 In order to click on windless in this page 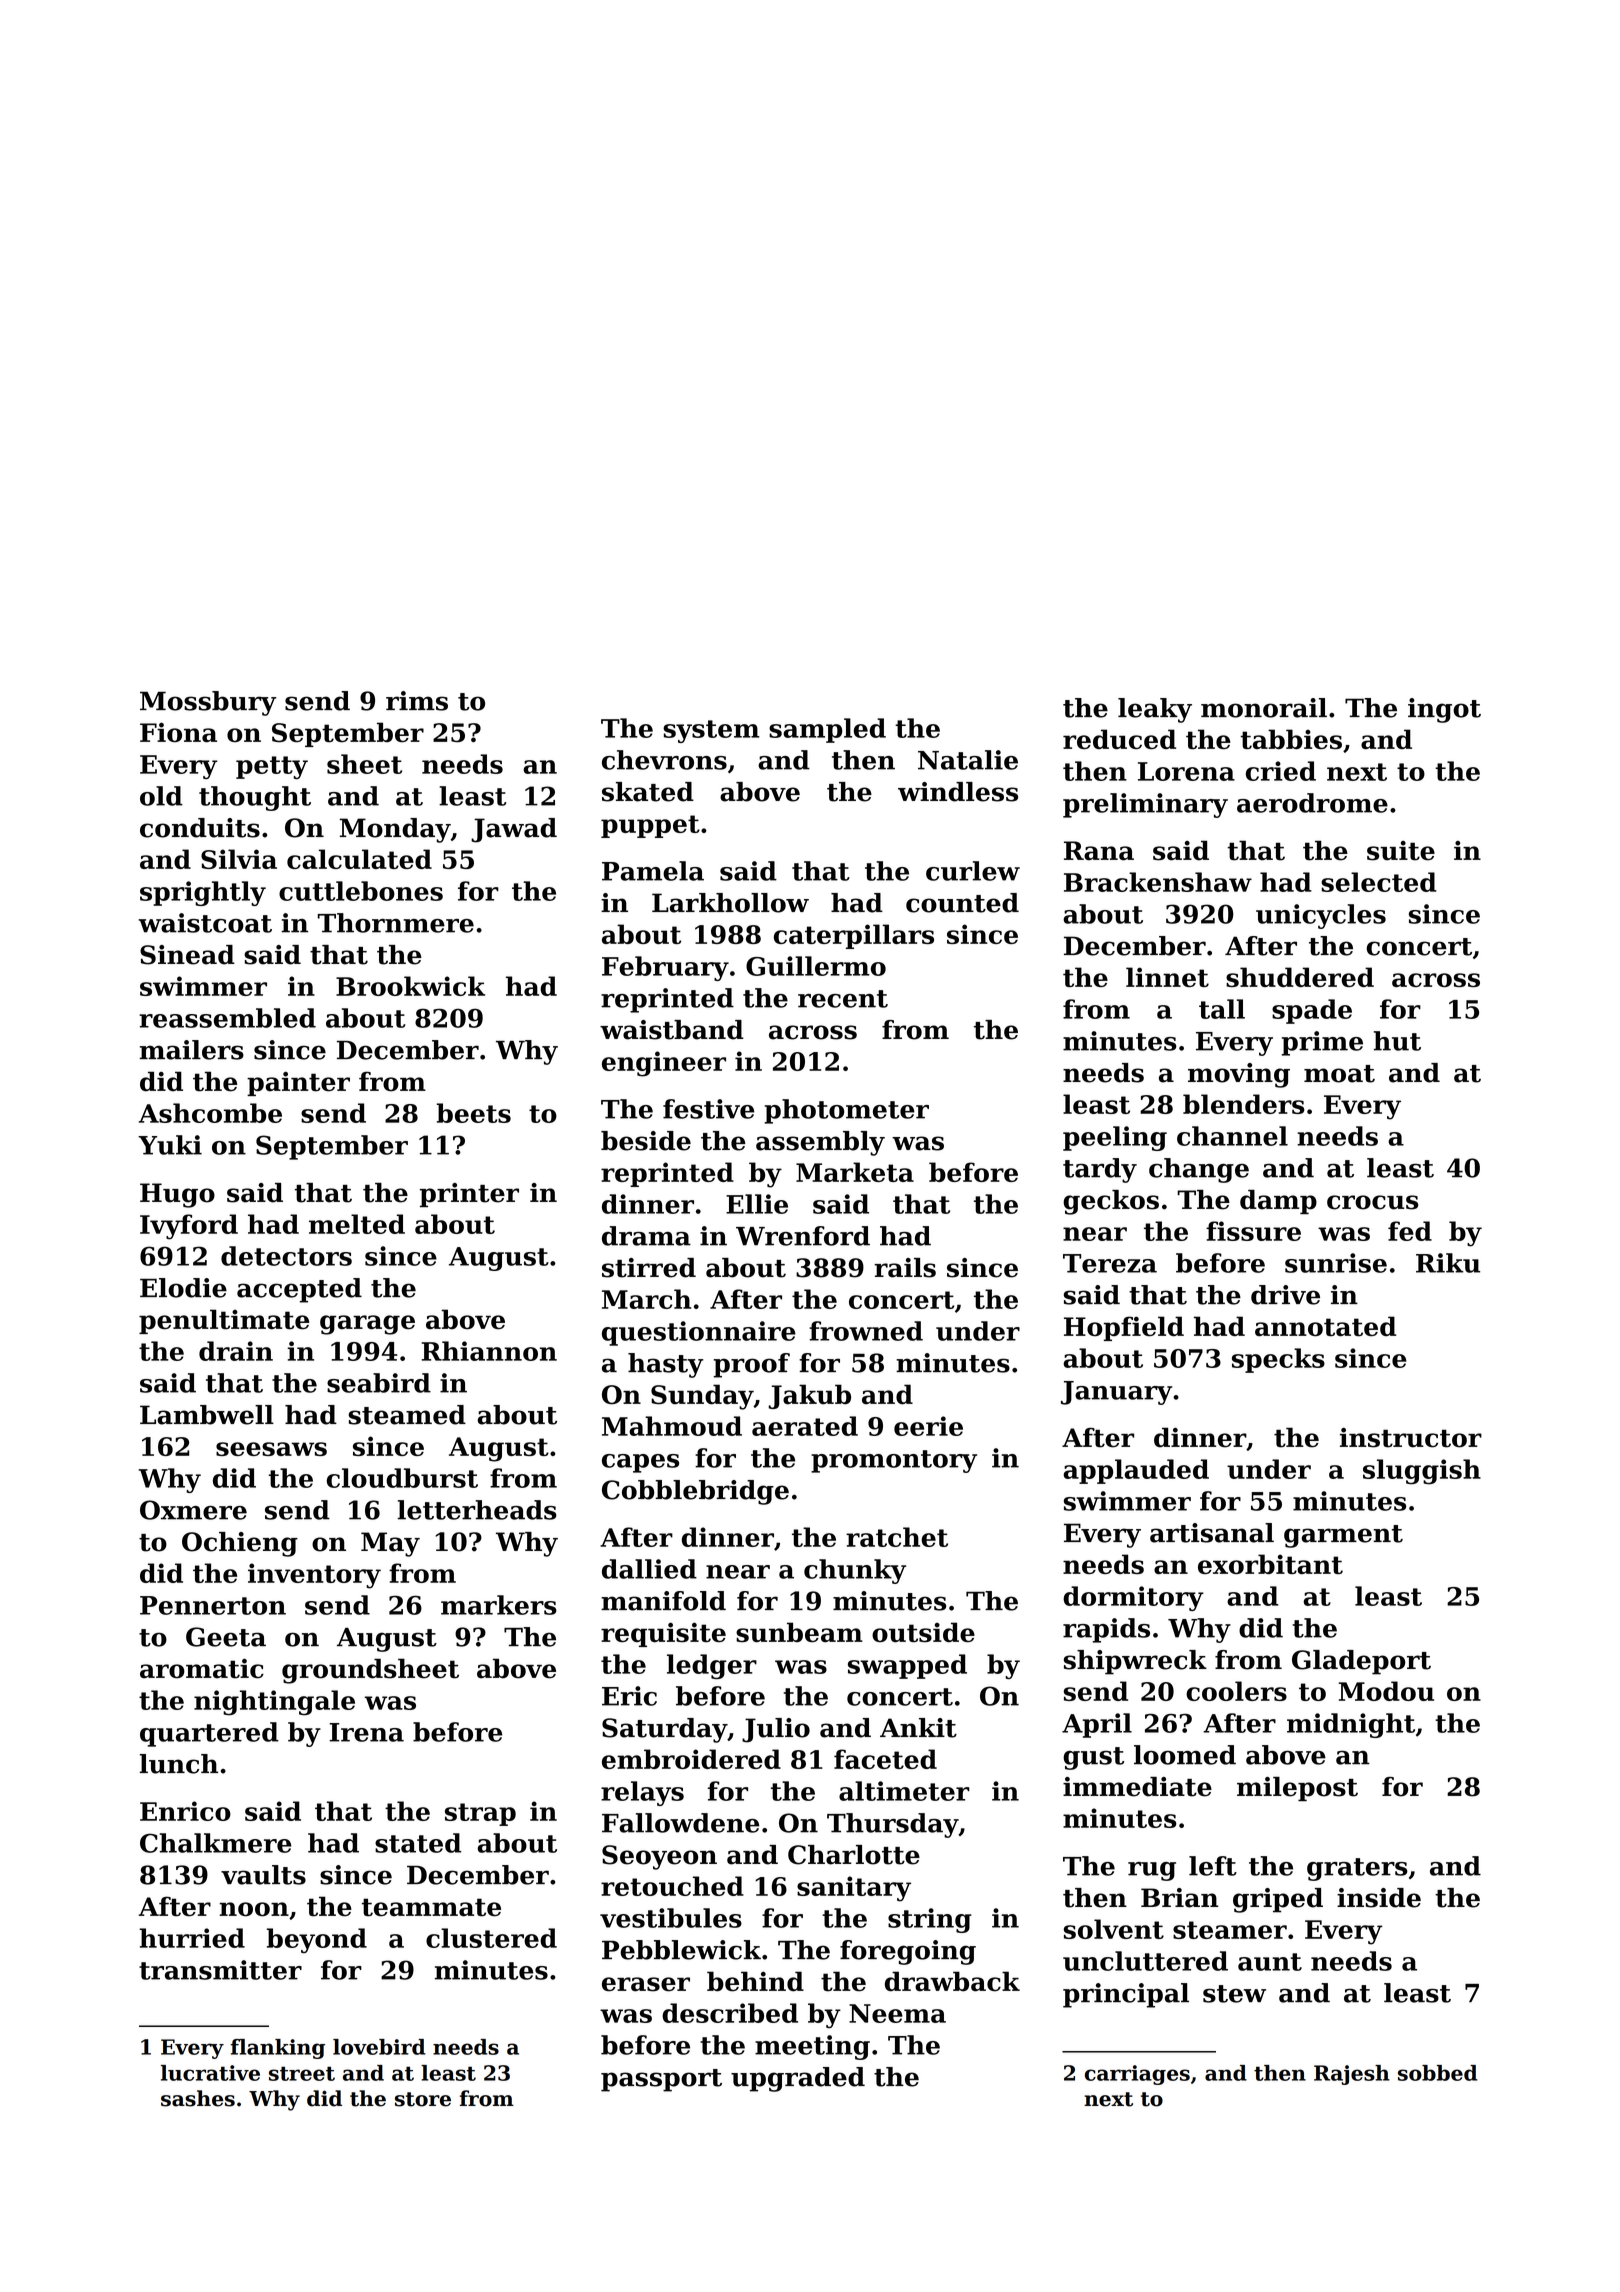, I will do `click(958, 792)`.
